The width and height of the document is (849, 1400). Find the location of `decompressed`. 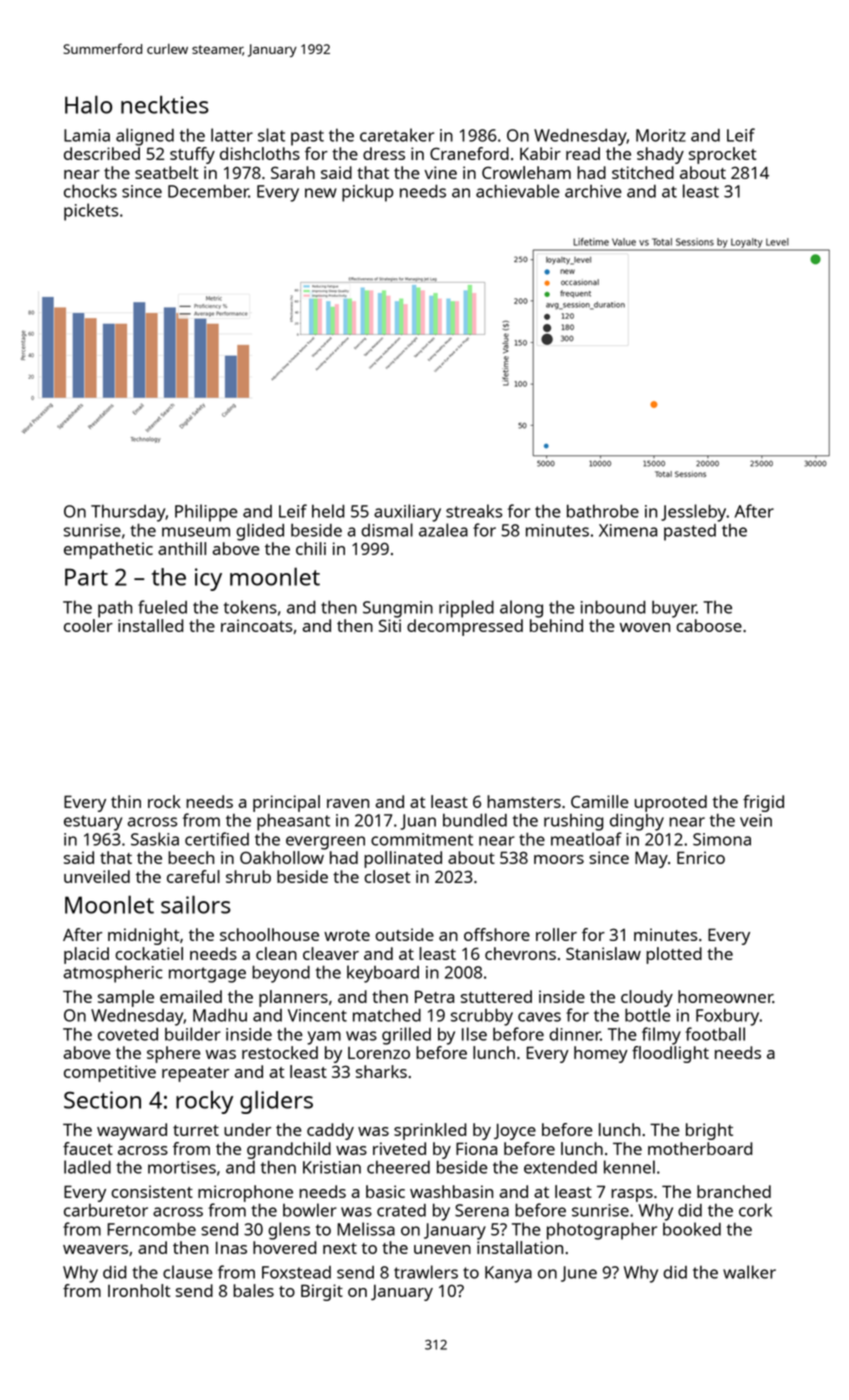

decompressed is located at coordinates (465, 627).
